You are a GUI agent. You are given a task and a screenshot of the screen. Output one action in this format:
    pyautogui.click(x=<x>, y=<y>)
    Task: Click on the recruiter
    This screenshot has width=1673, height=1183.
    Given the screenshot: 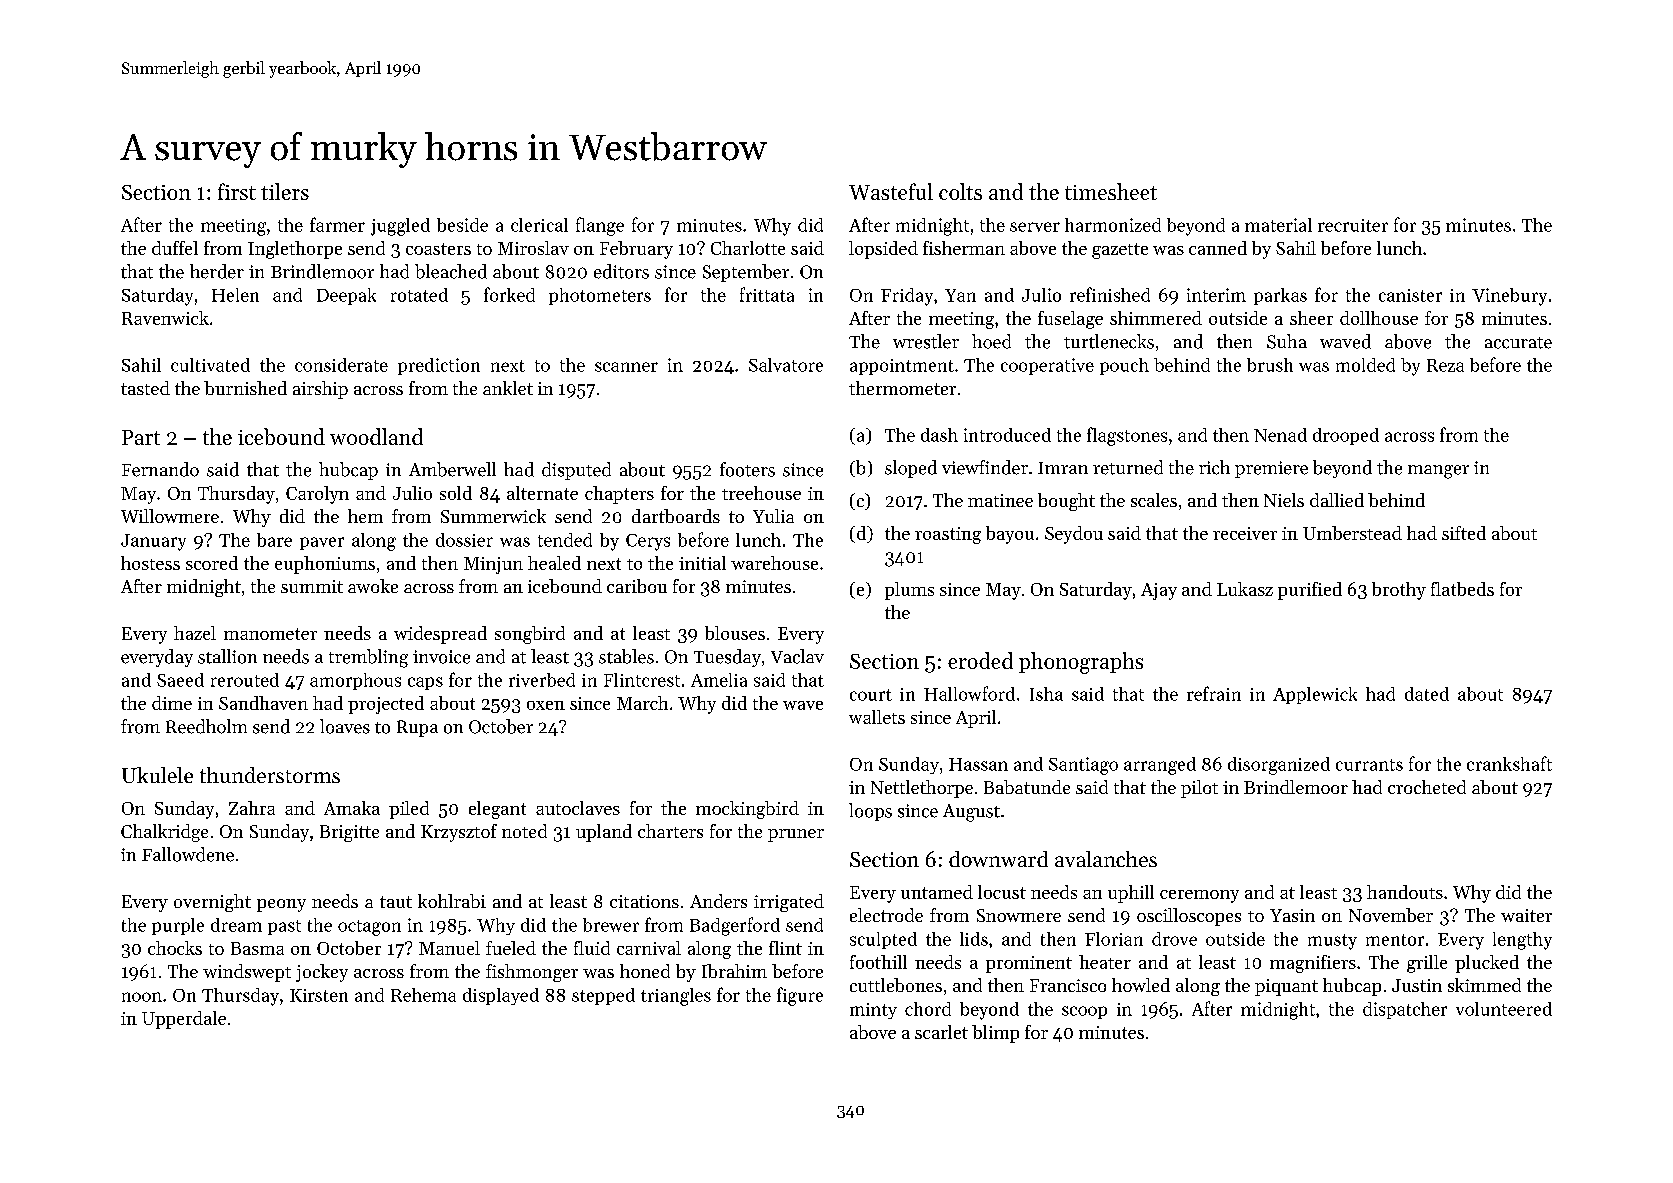 What is the action you would take?
    pyautogui.click(x=1353, y=225)
